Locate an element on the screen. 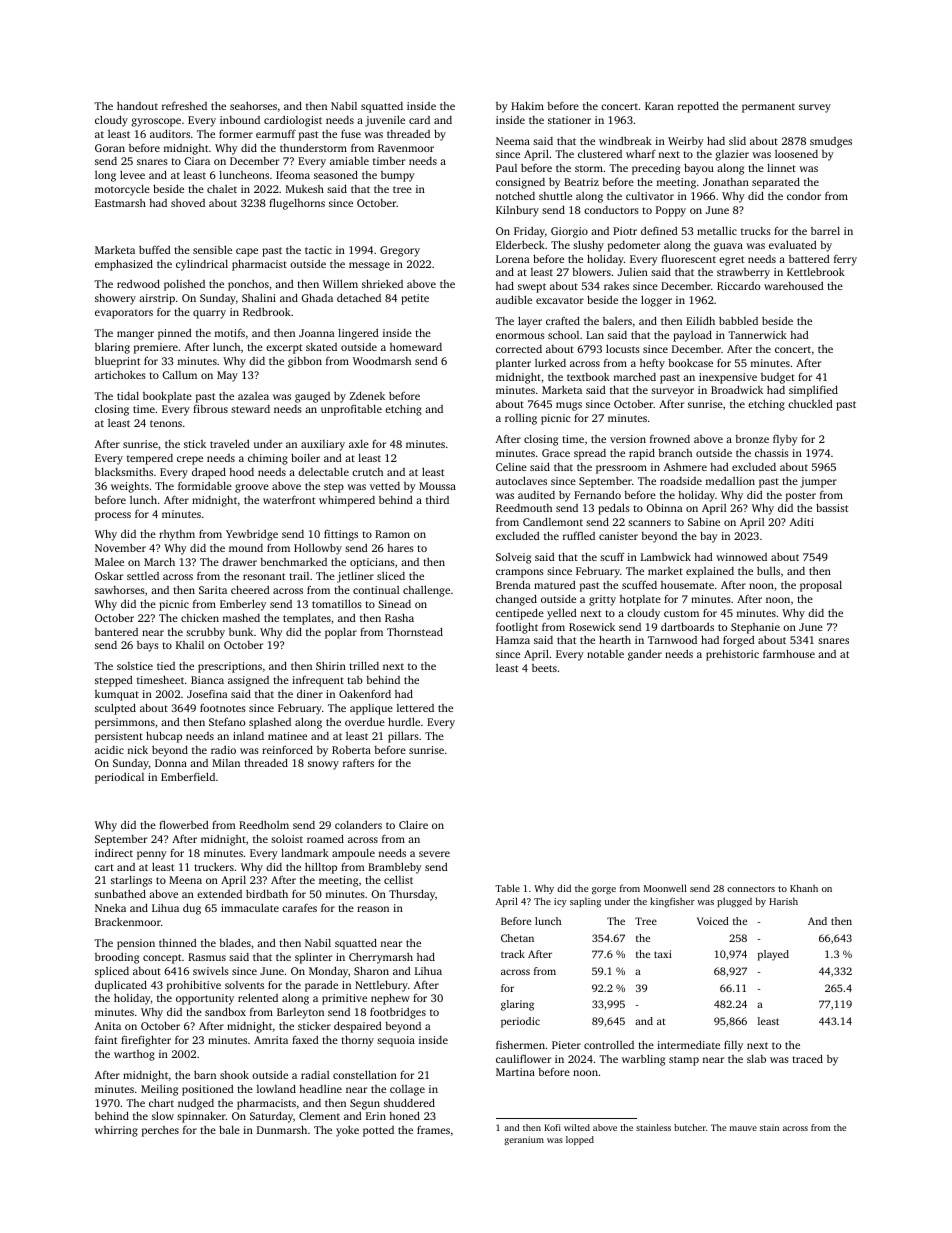 This screenshot has width=952, height=1233. permanent is located at coordinates (768, 108).
